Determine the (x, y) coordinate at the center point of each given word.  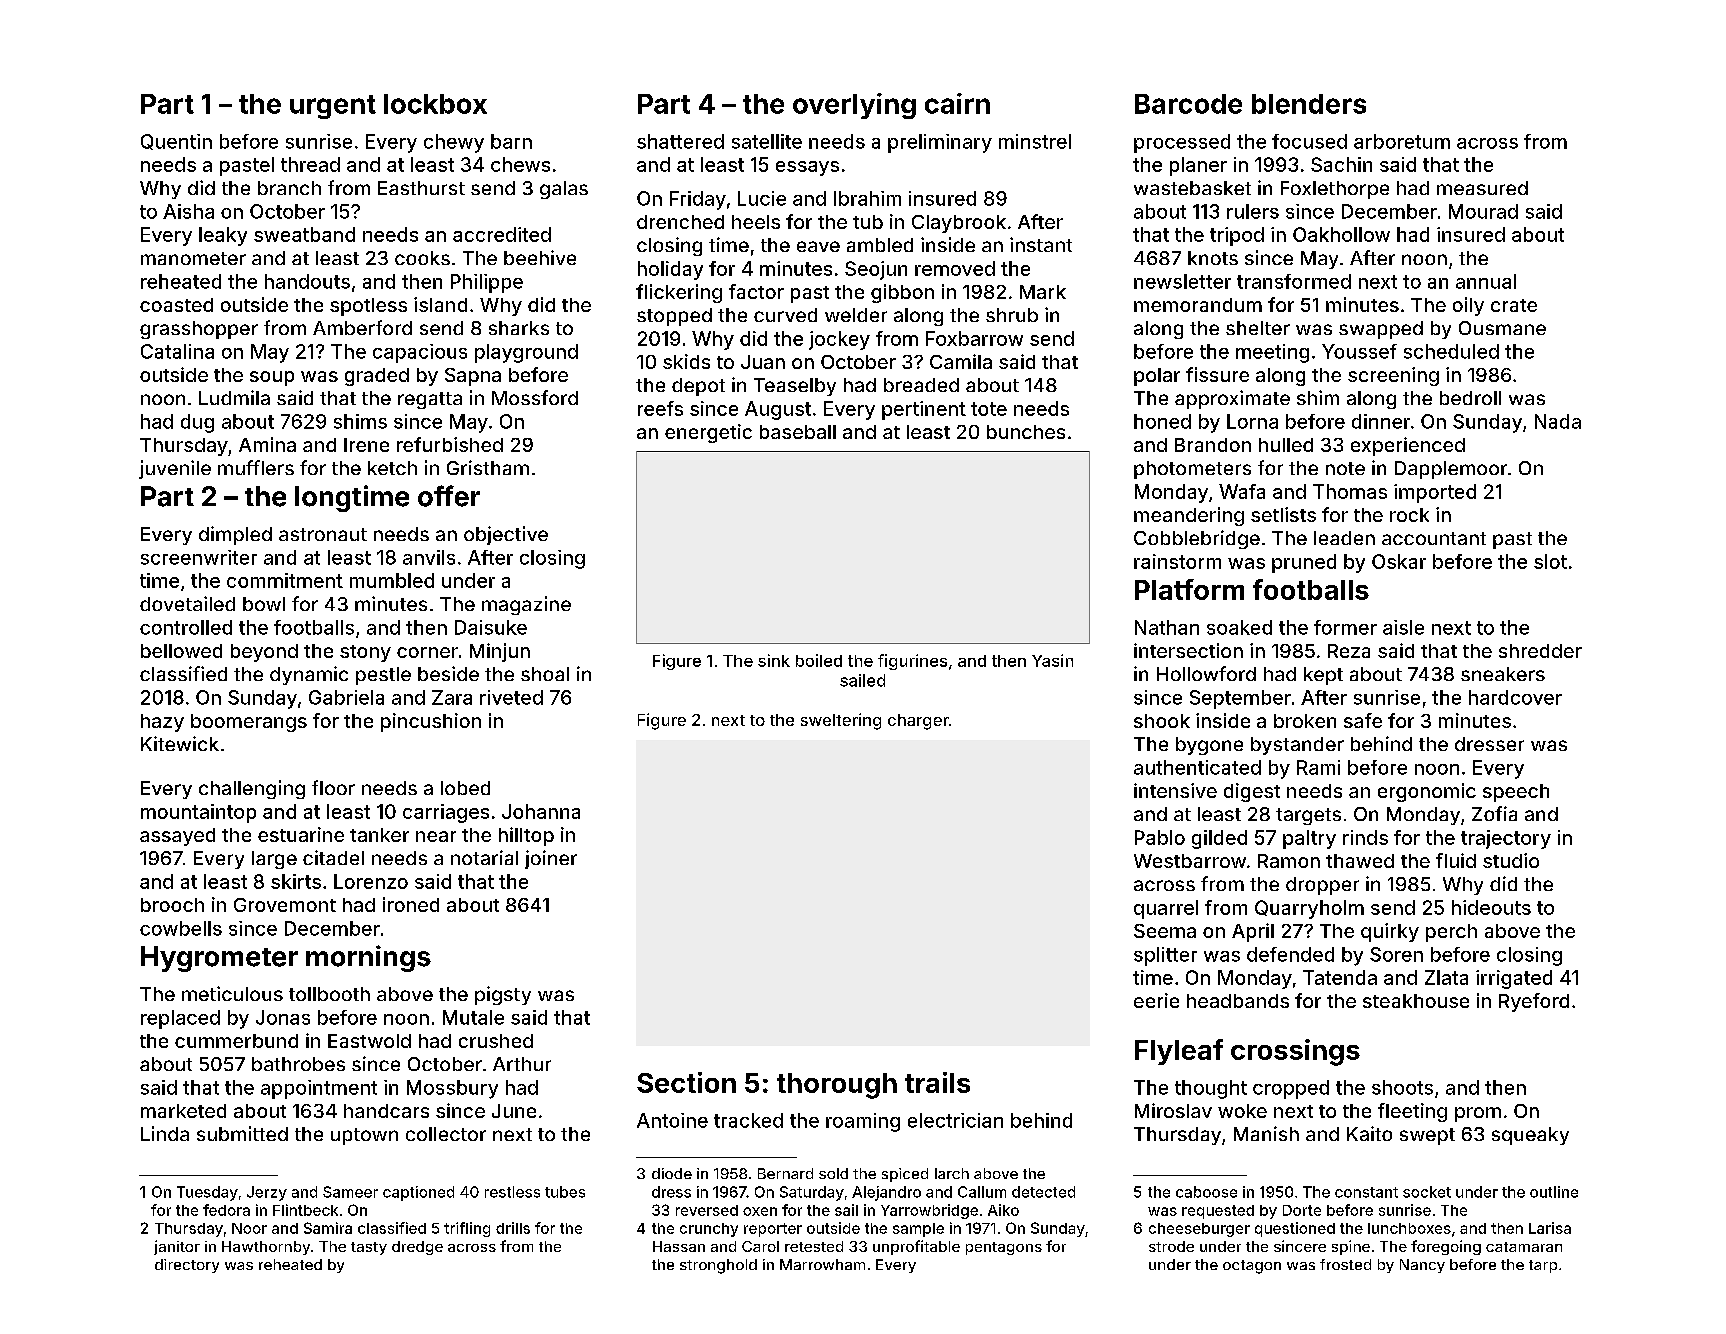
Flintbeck (305, 1210)
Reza (1349, 651)
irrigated (1514, 979)
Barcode (1188, 104)
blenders (1309, 104)
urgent (333, 107)
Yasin (1052, 660)
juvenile (175, 469)
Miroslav (1173, 1110)
